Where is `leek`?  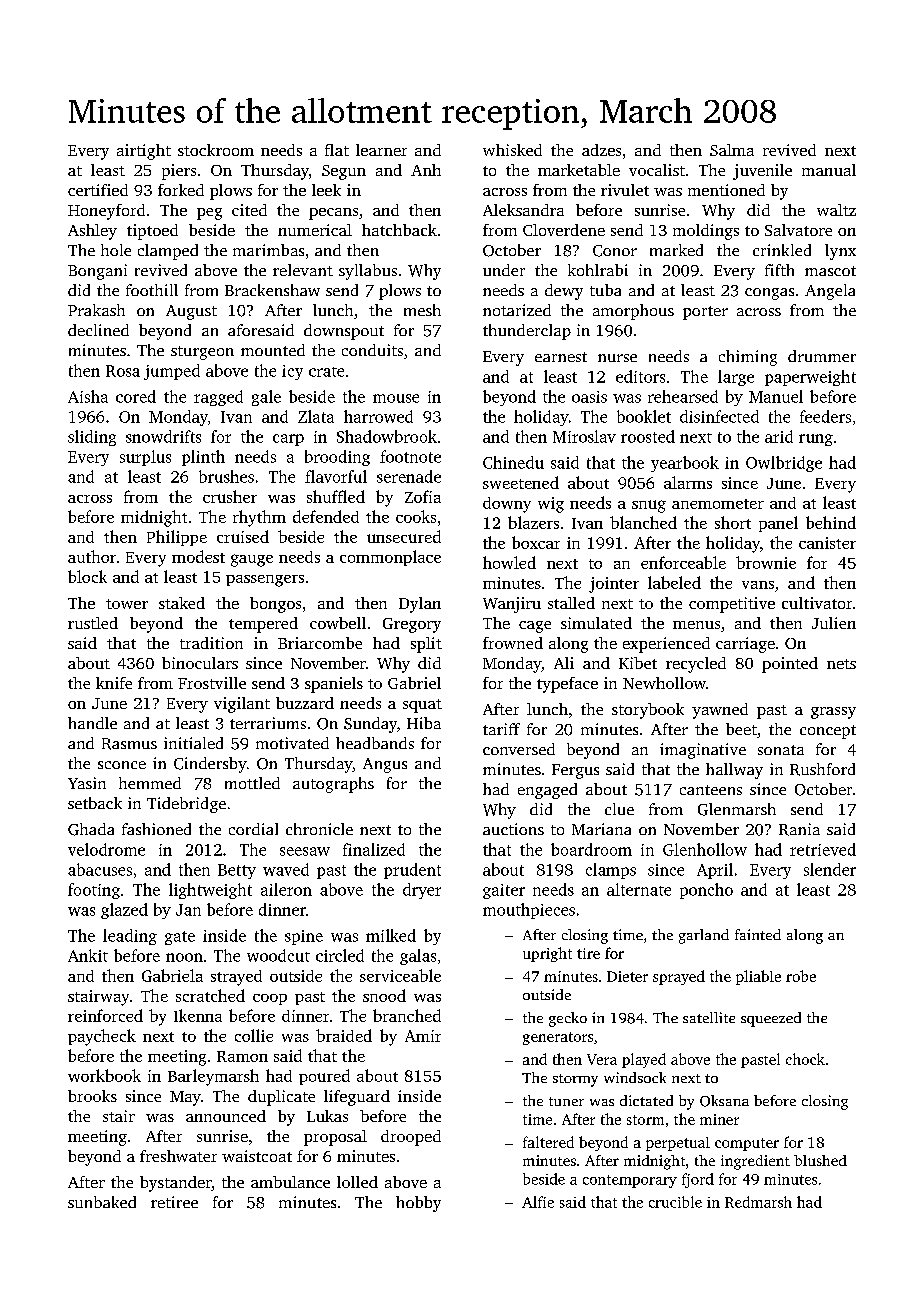
leek is located at coordinates (326, 190).
